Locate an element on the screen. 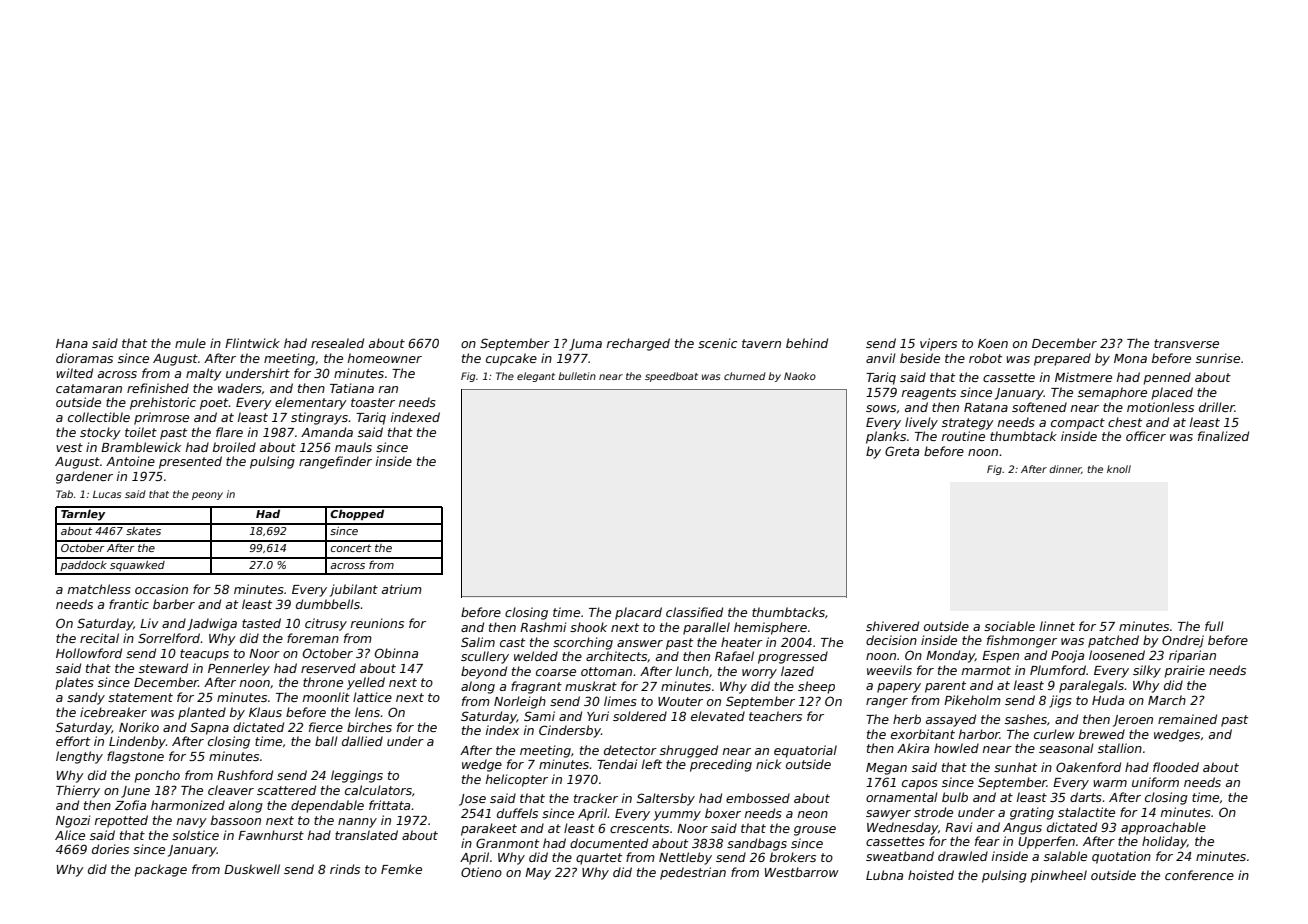 The image size is (1308, 924). scenic is located at coordinates (717, 343).
